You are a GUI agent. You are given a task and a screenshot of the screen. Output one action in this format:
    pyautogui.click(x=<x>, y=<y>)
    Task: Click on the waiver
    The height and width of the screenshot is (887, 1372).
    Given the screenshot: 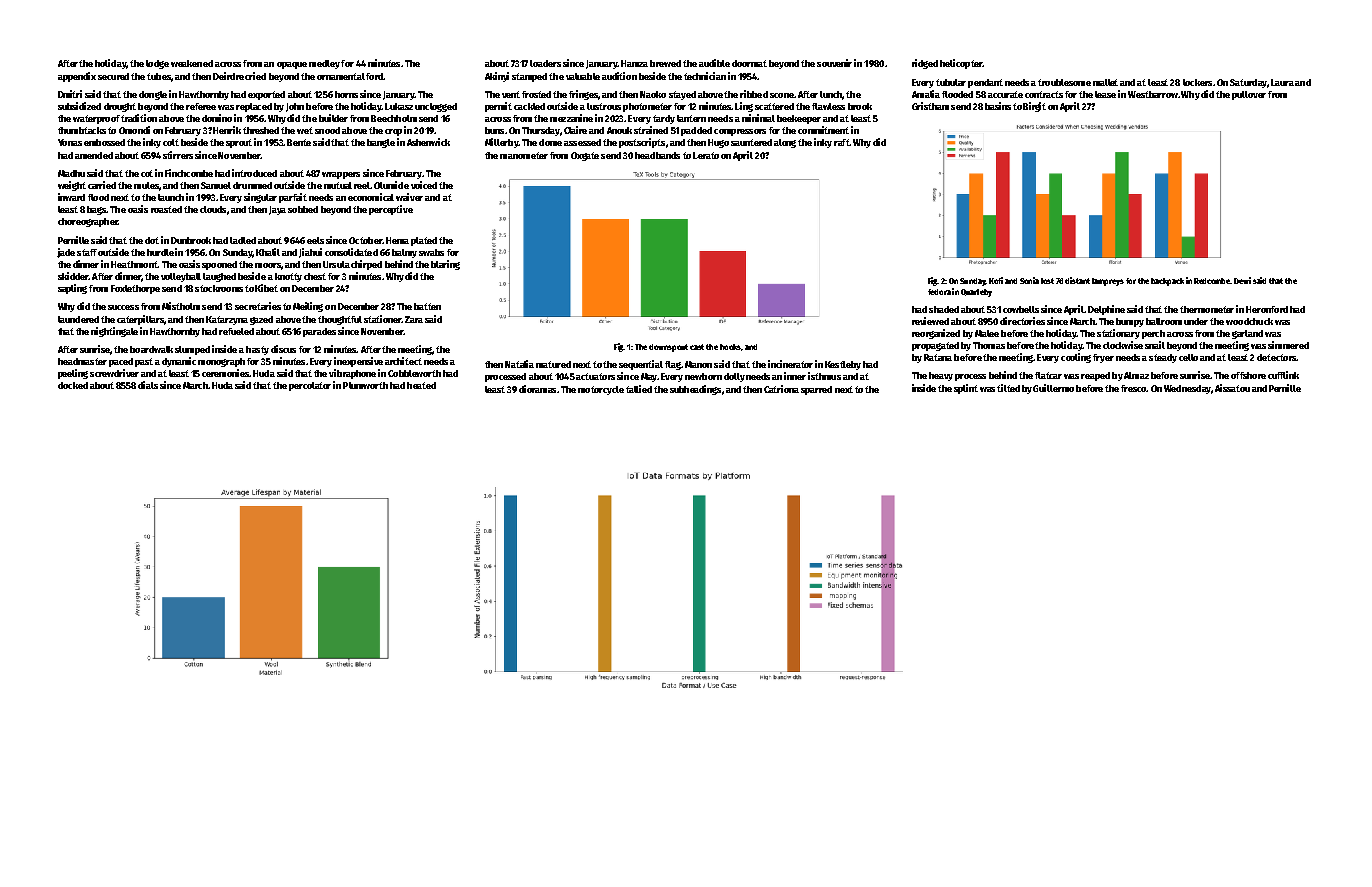 What is the action you would take?
    pyautogui.click(x=409, y=197)
